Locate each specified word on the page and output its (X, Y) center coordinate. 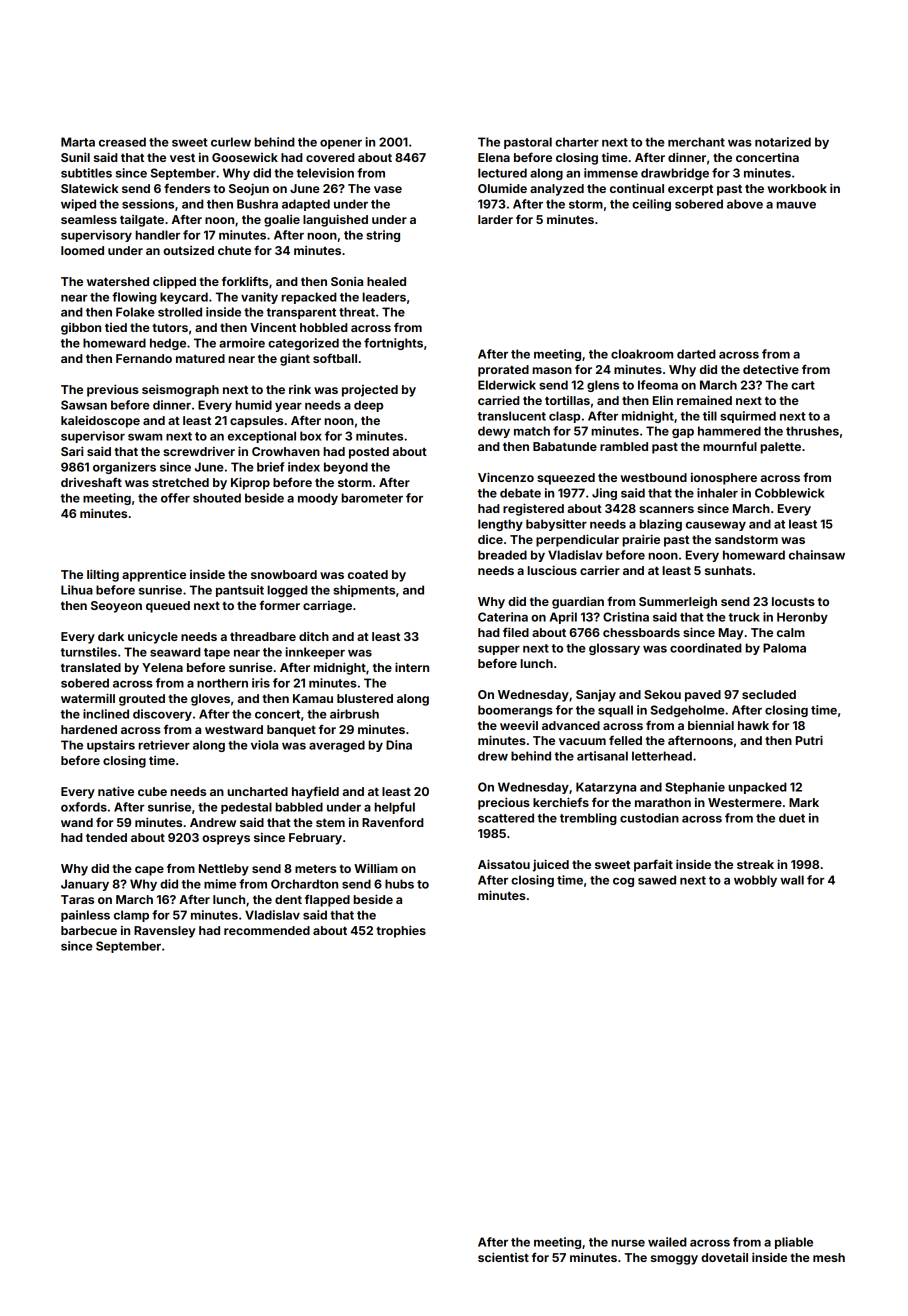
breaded (502, 555)
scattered (506, 818)
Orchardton (304, 884)
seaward (175, 652)
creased (122, 142)
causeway (716, 526)
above (745, 204)
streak (755, 864)
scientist (503, 1257)
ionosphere (724, 479)
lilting (103, 575)
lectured (502, 173)
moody (318, 499)
